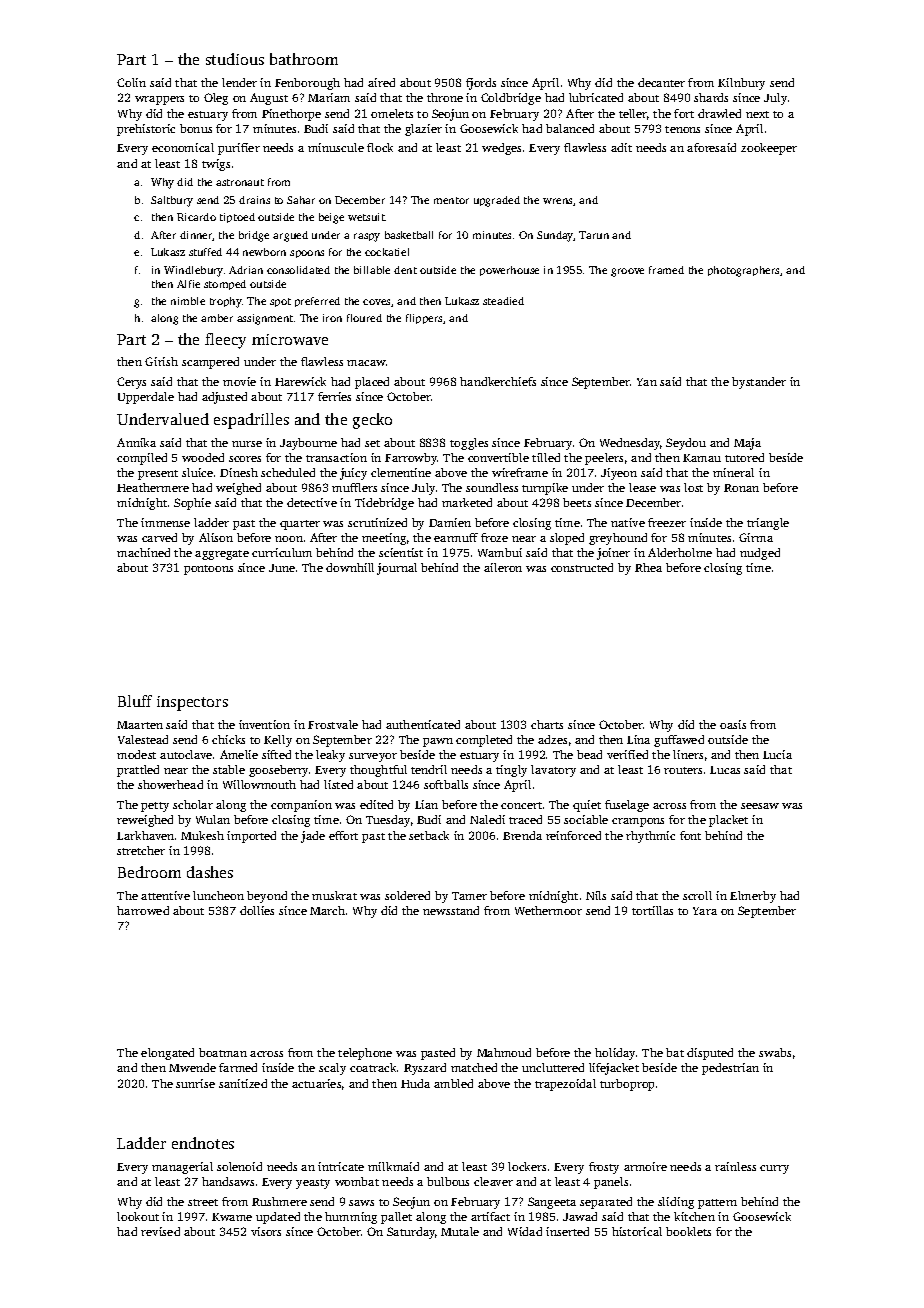 The height and width of the page is (1308, 924). What do you see at coordinates (208, 570) in the page?
I see `pontoons` at bounding box center [208, 570].
